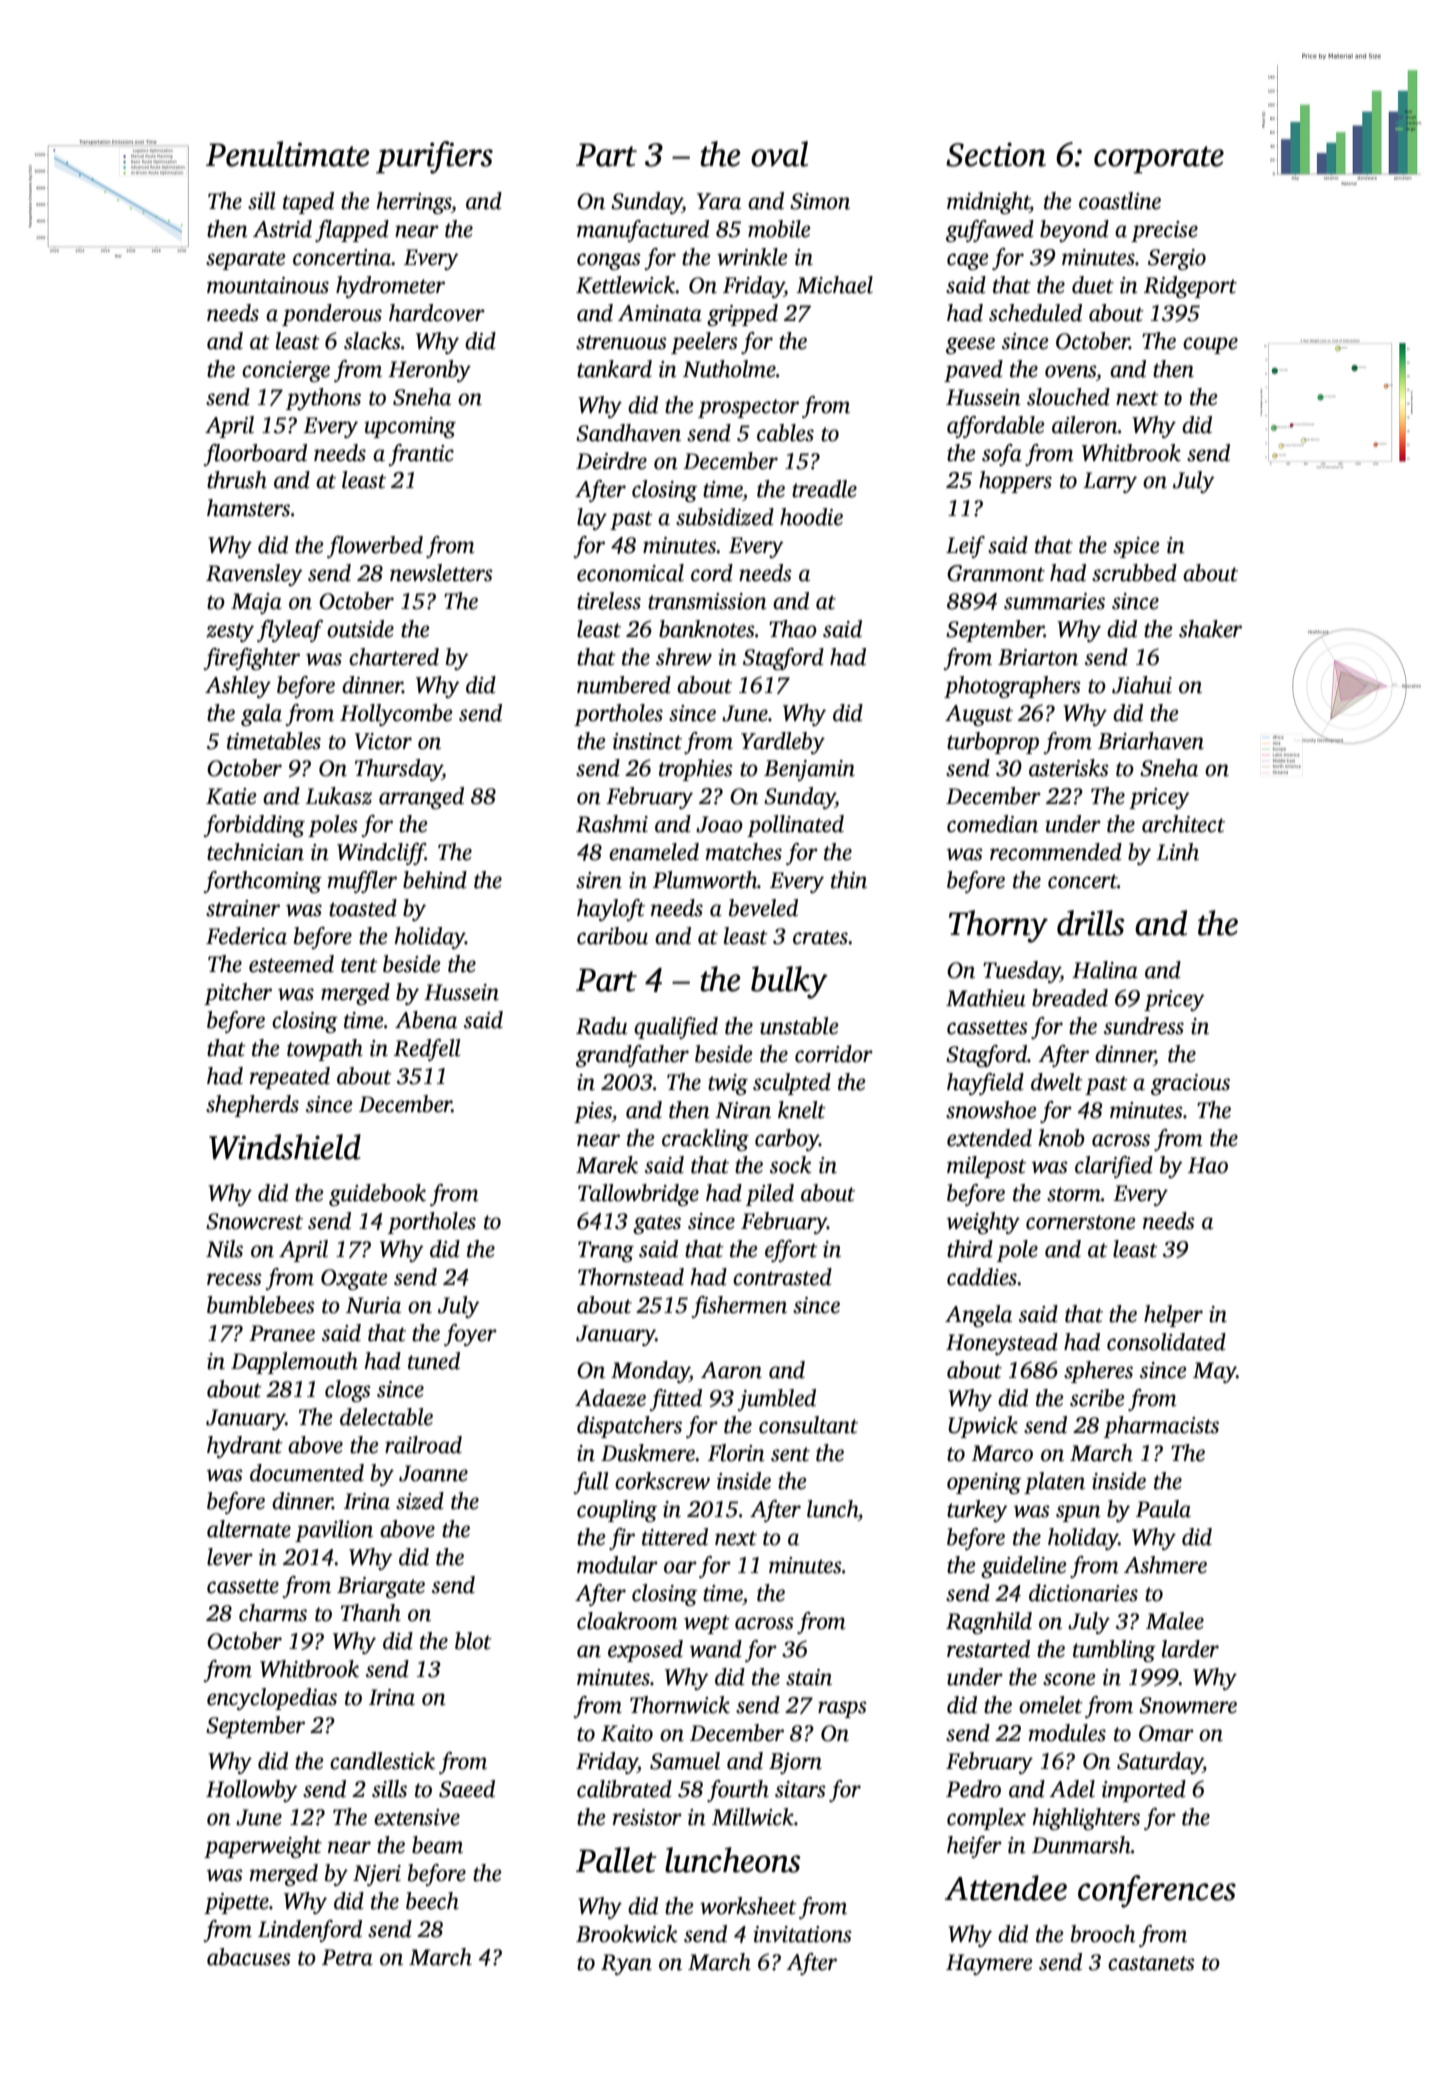  What do you see at coordinates (707, 601) in the screenshot?
I see `transmission` at bounding box center [707, 601].
